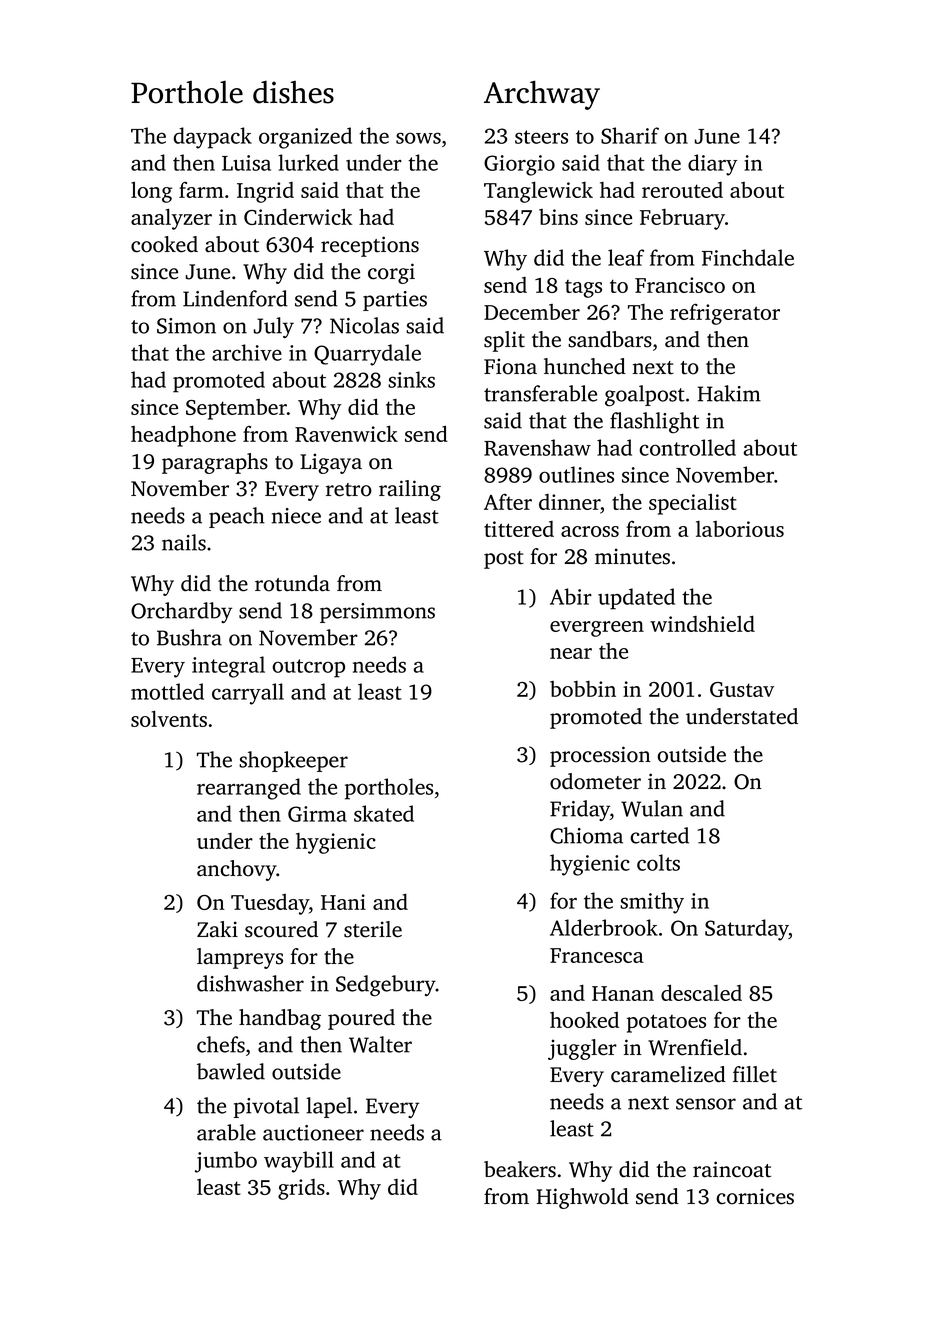 Image resolution: width=934 pixels, height=1325 pixels. What do you see at coordinates (755, 1196) in the screenshot?
I see `cornices` at bounding box center [755, 1196].
